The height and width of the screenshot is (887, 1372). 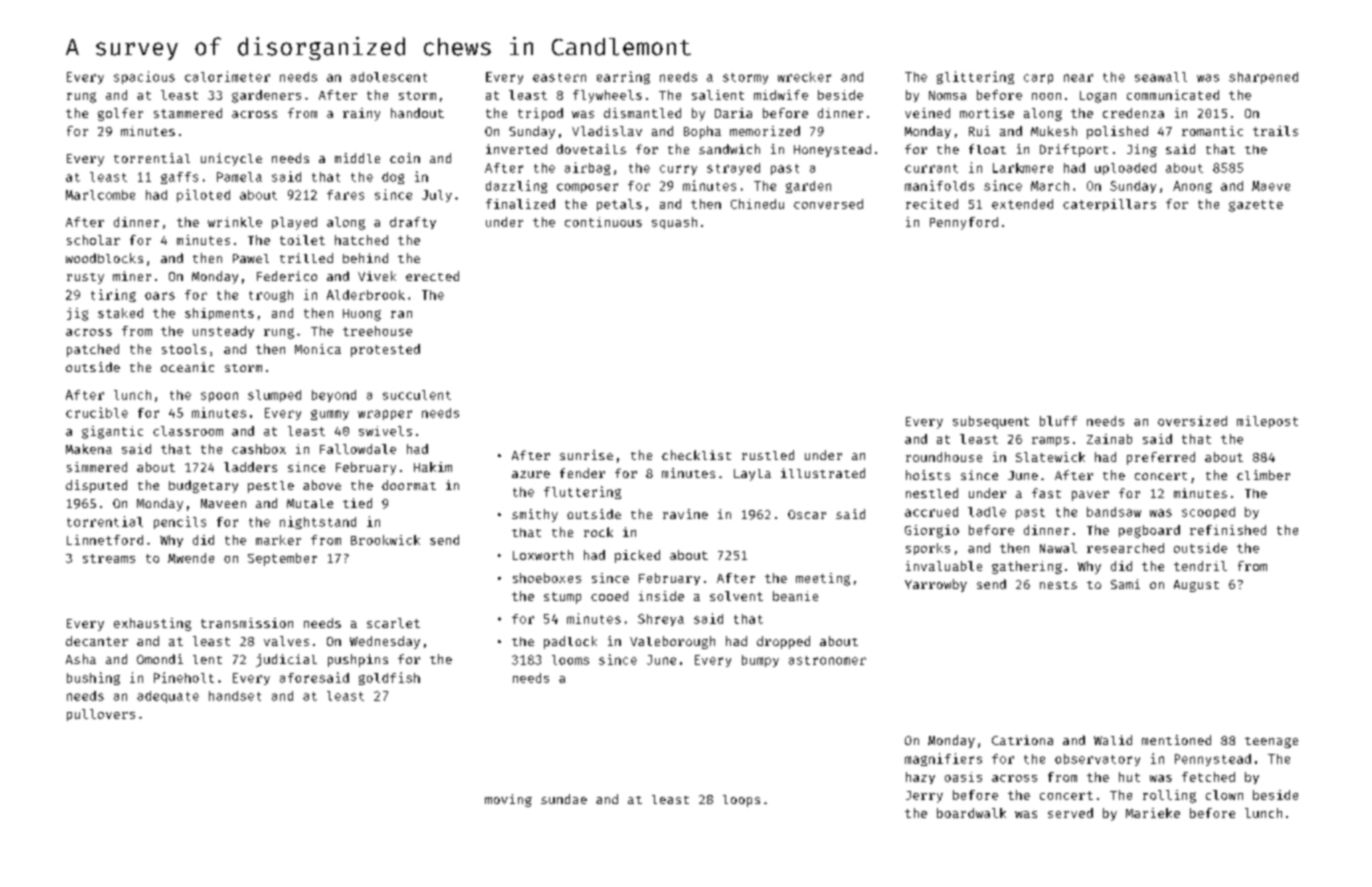 What do you see at coordinates (1256, 206) in the screenshot?
I see `gazette` at bounding box center [1256, 206].
